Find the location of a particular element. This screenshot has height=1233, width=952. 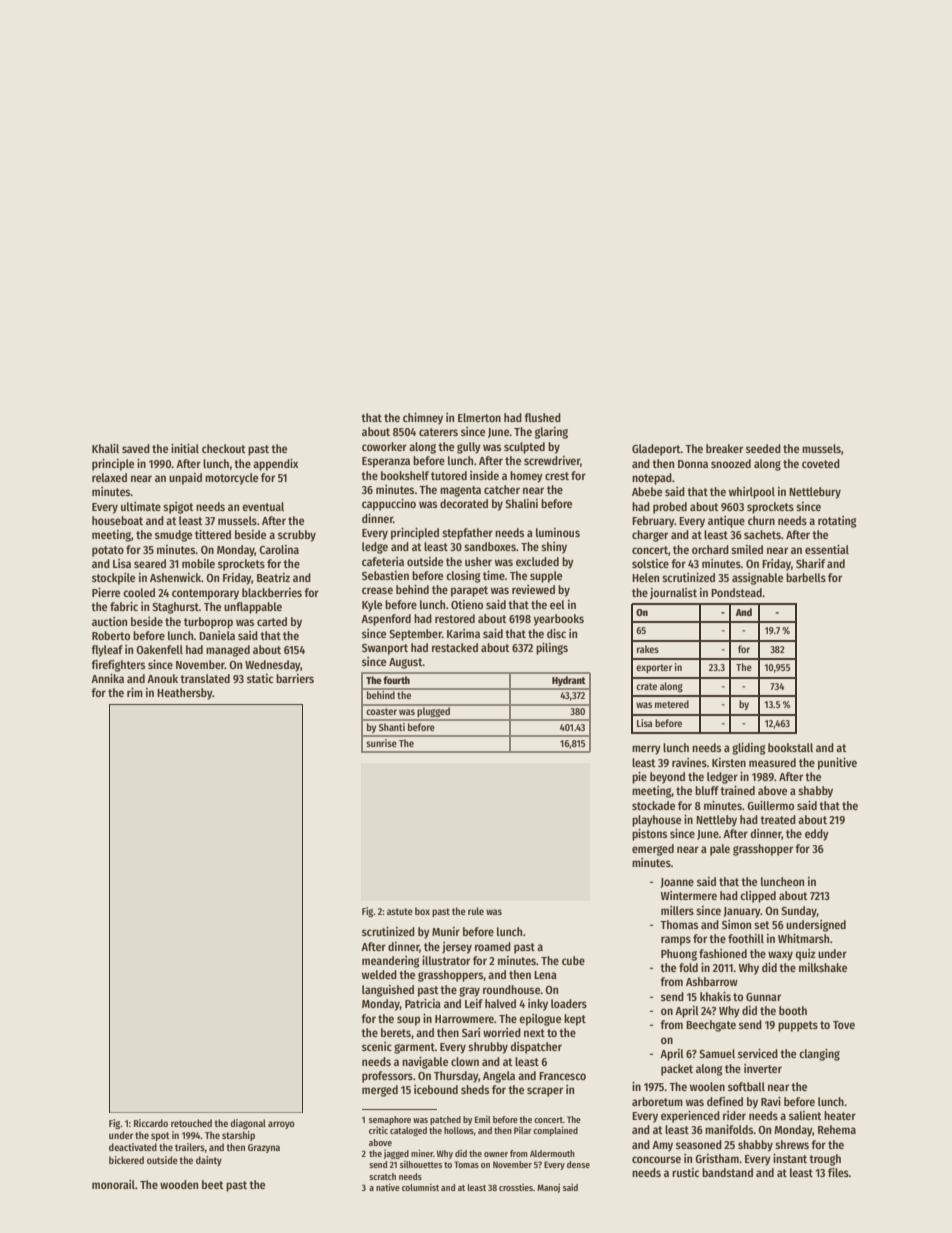

monorail is located at coordinates (113, 1184).
